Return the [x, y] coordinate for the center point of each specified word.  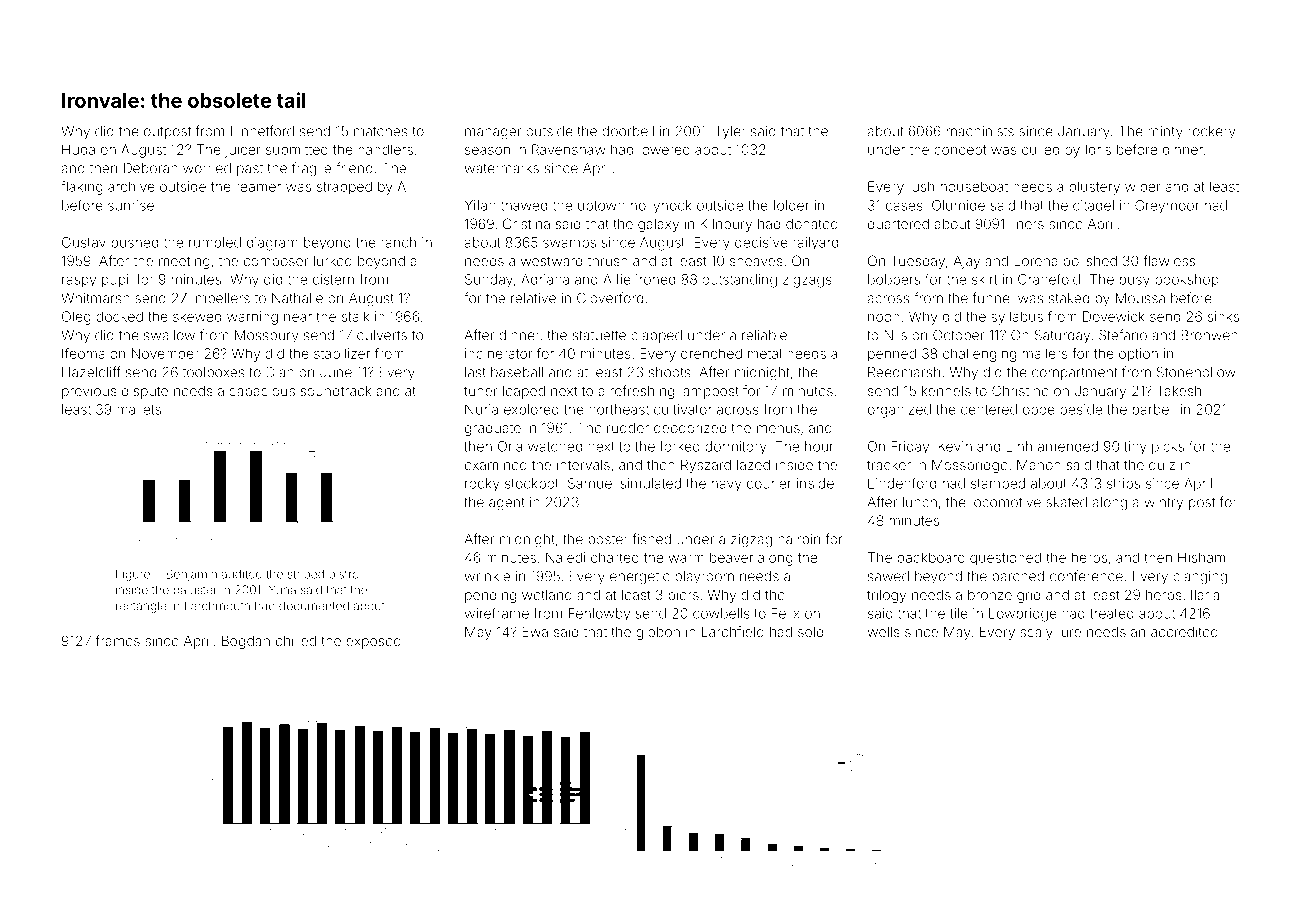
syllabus [1017, 318]
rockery [1211, 132]
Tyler [730, 132]
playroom [704, 577]
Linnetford [262, 131]
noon [884, 318]
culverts [382, 335]
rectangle [141, 607]
